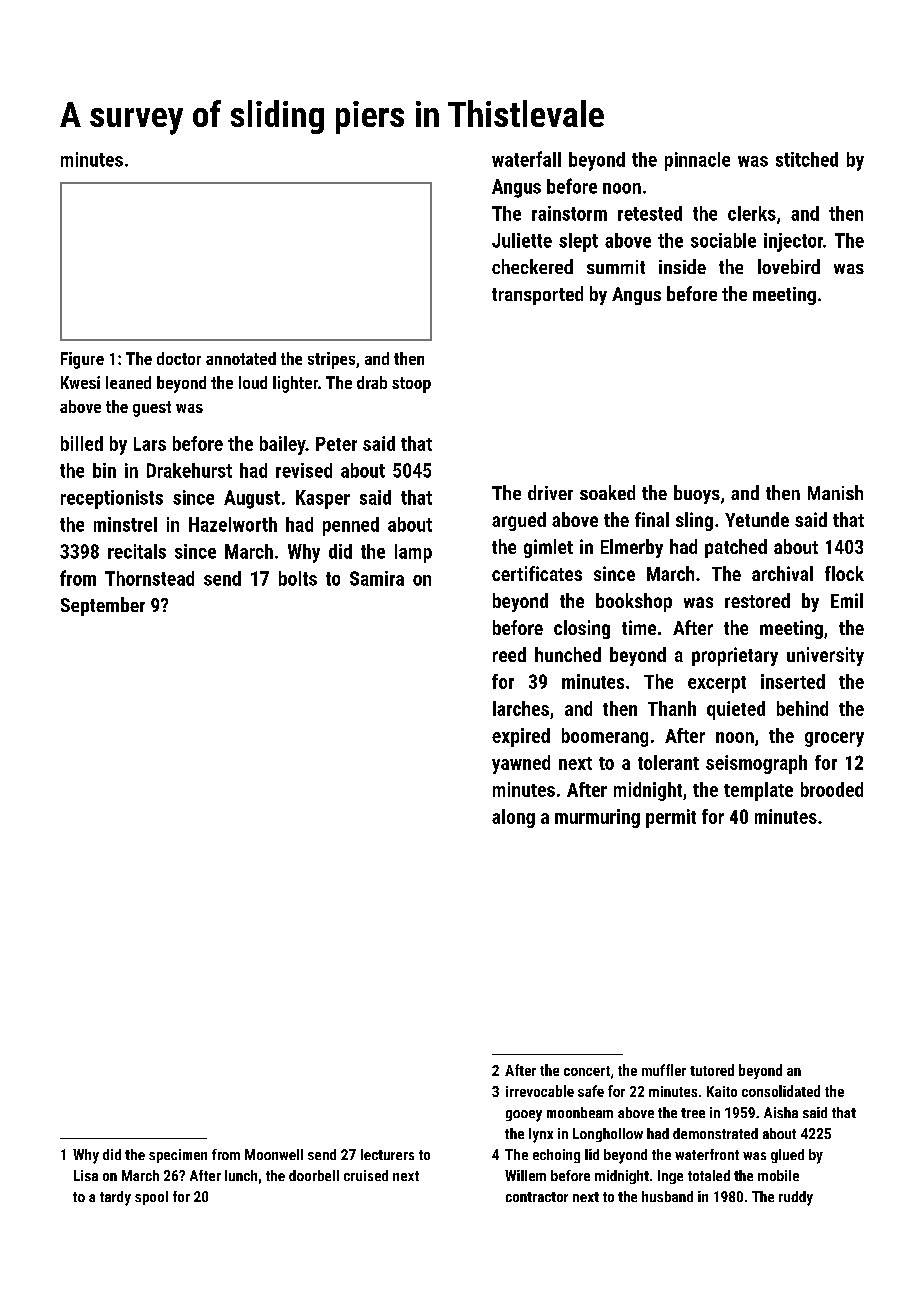  What do you see at coordinates (86, 1175) in the screenshot?
I see `Lisa` at bounding box center [86, 1175].
